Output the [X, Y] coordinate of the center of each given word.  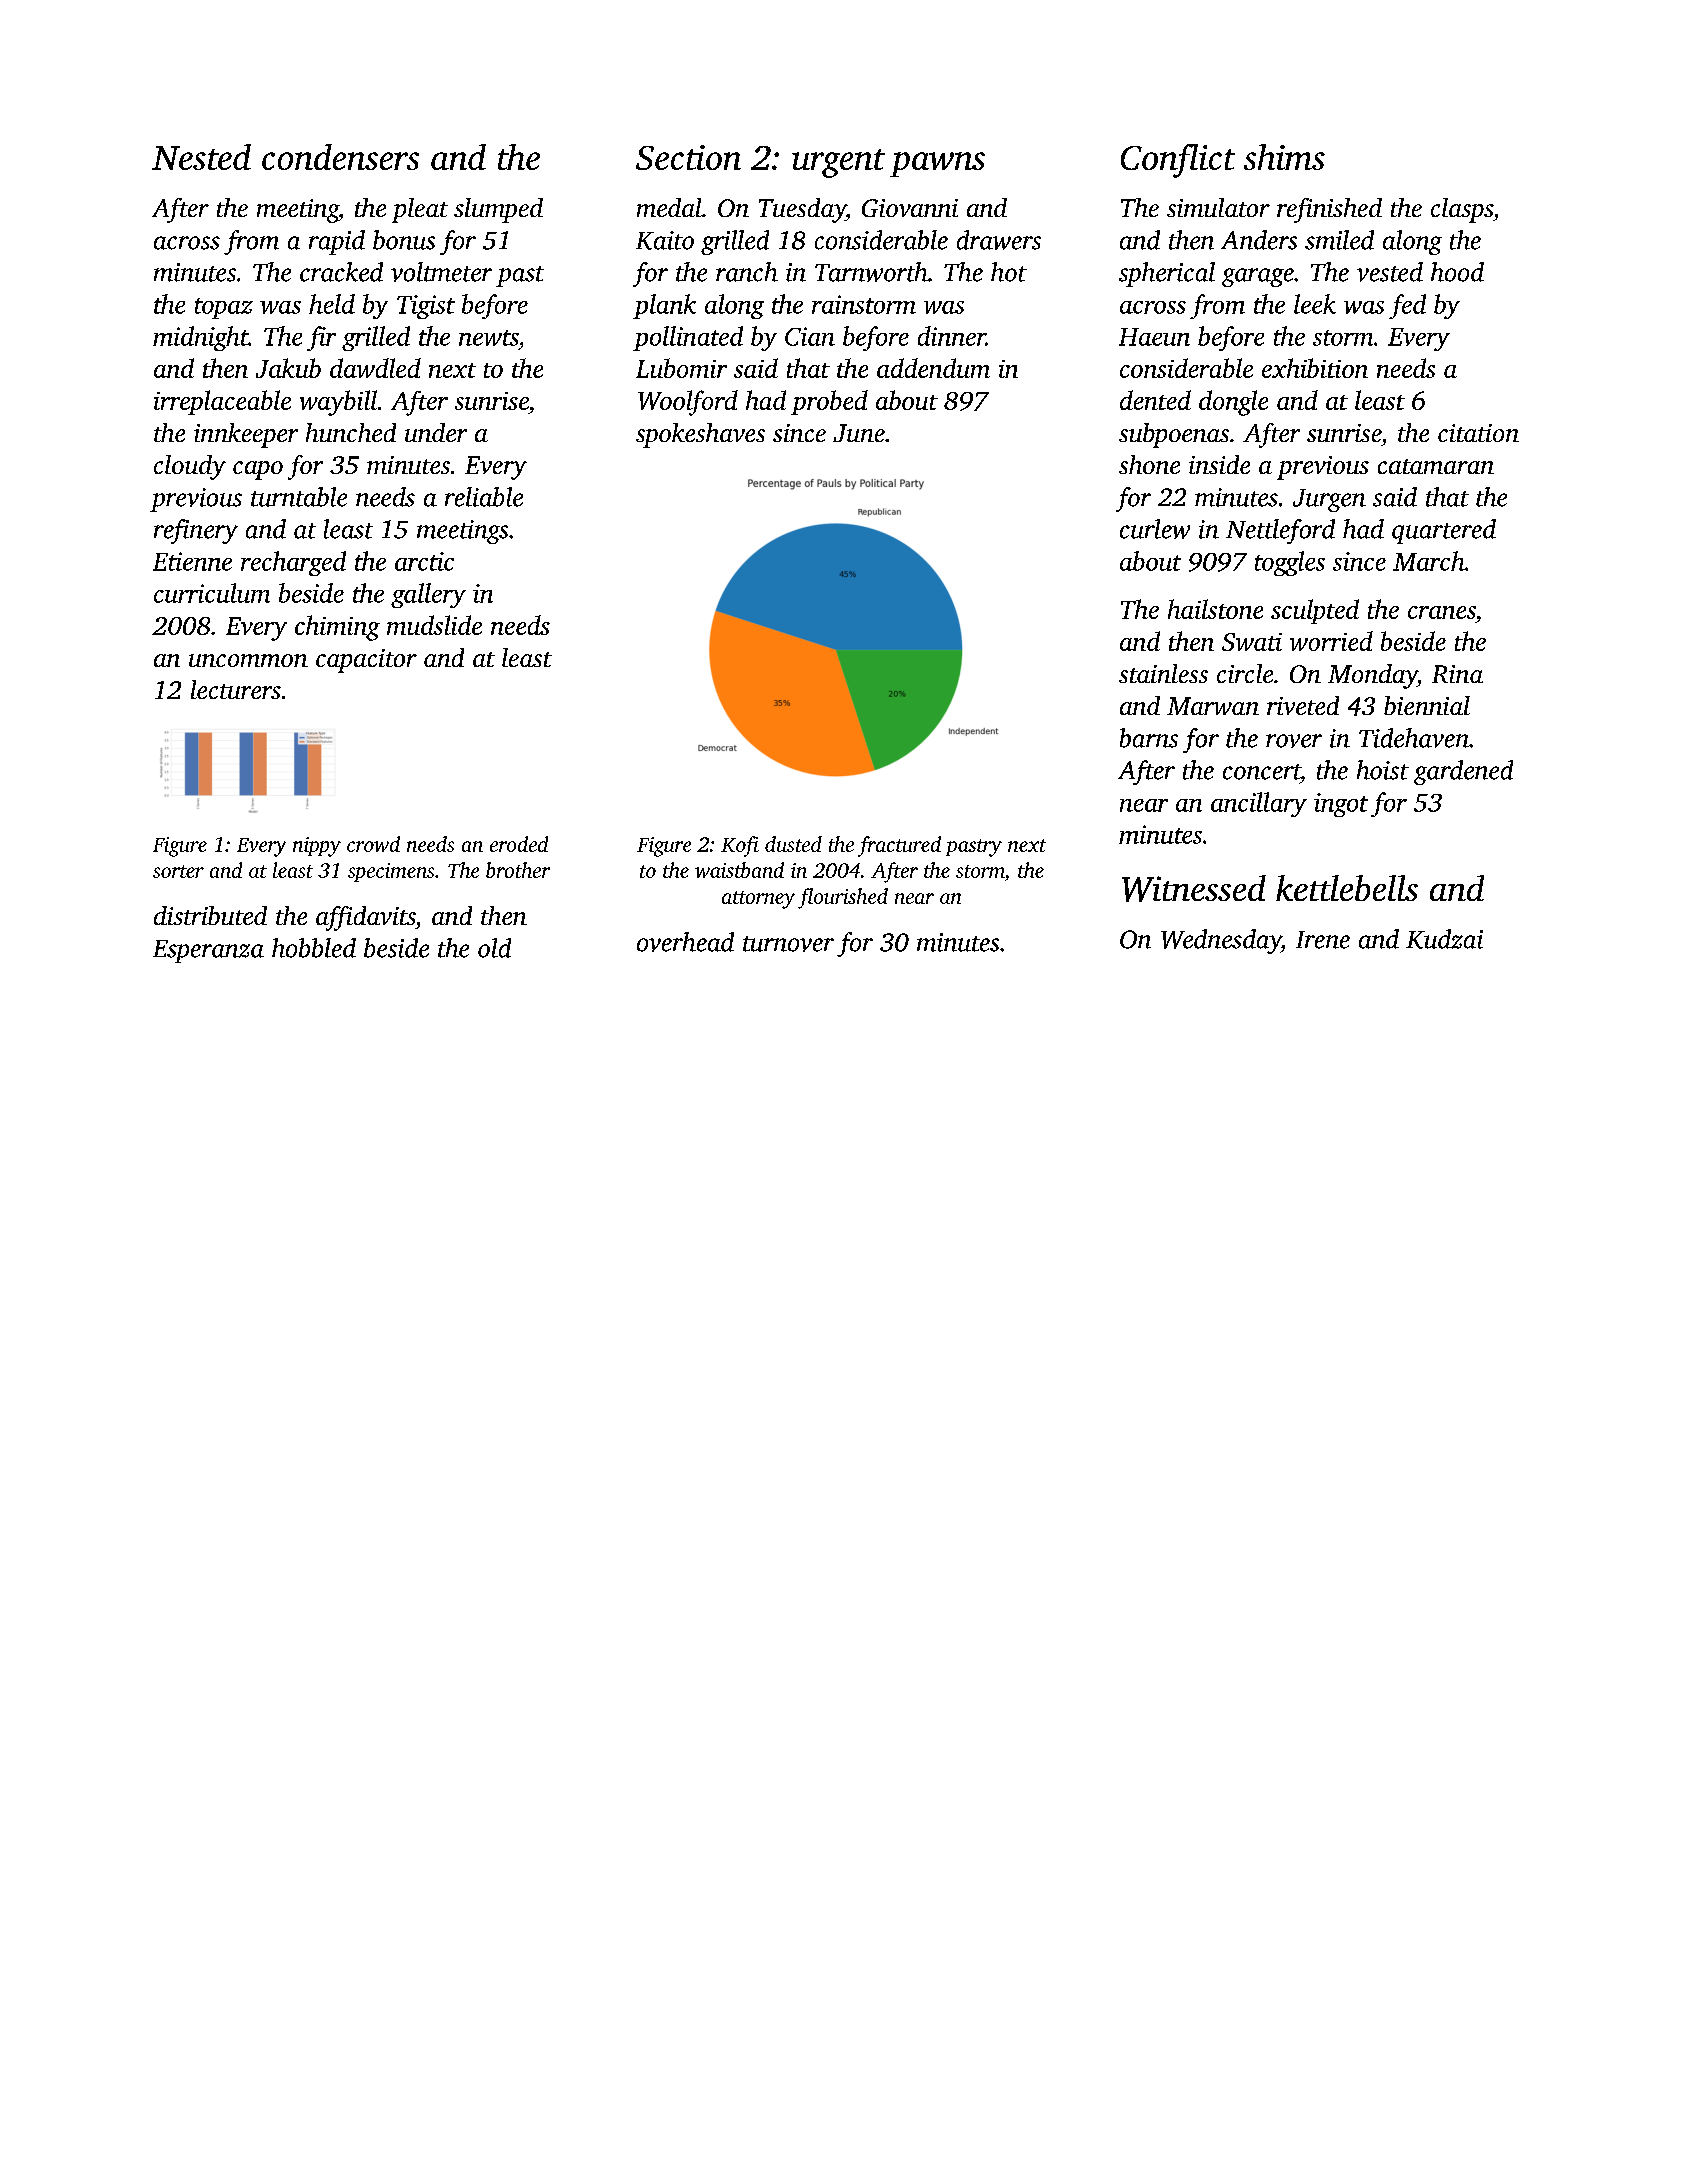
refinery [196, 531]
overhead [685, 942]
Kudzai [1444, 939]
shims [1284, 157]
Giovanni [910, 208]
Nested [201, 157]
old [494, 948]
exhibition [1315, 368]
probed [829, 402]
